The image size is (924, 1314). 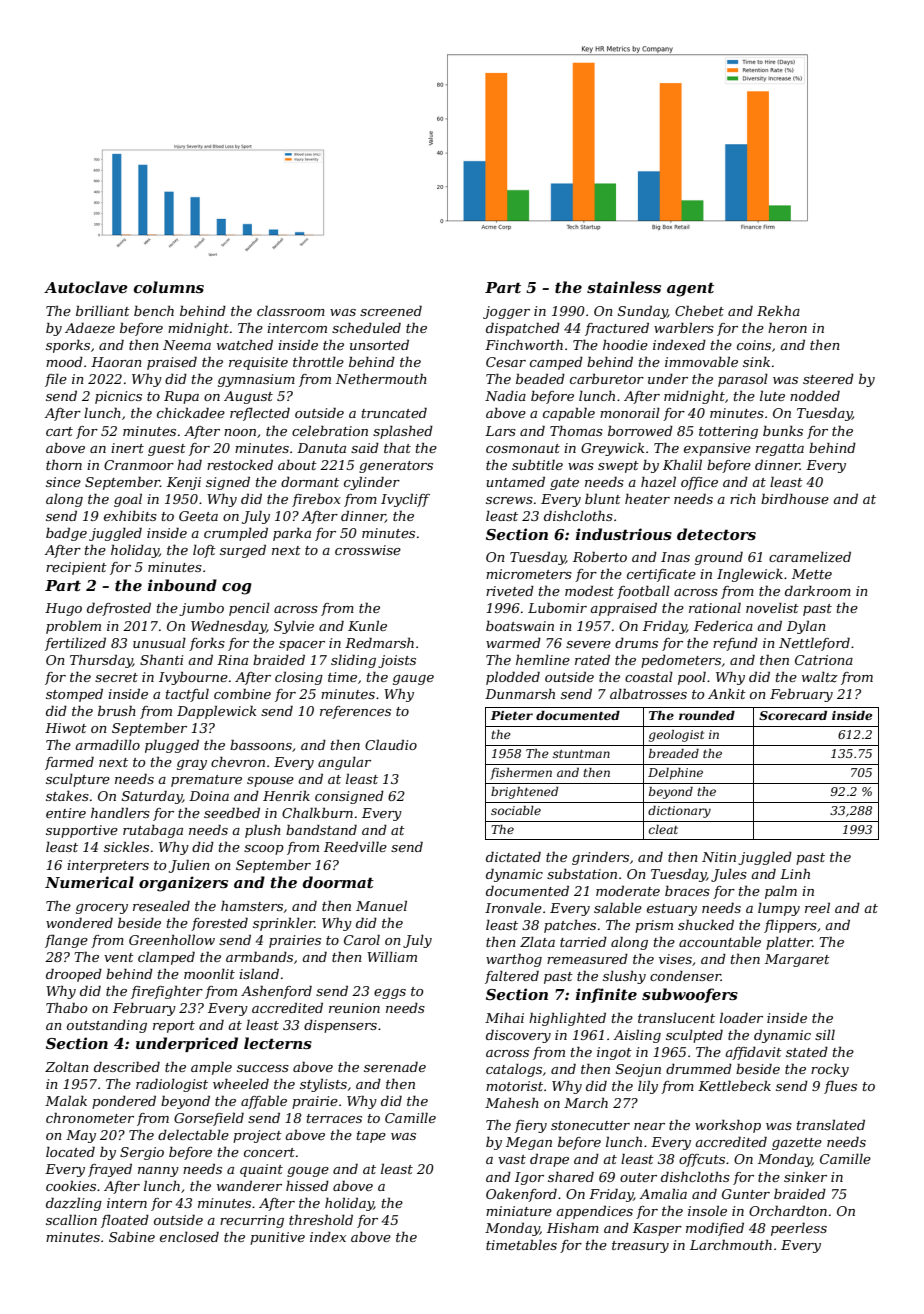 I want to click on chronometer, so click(x=90, y=1118).
